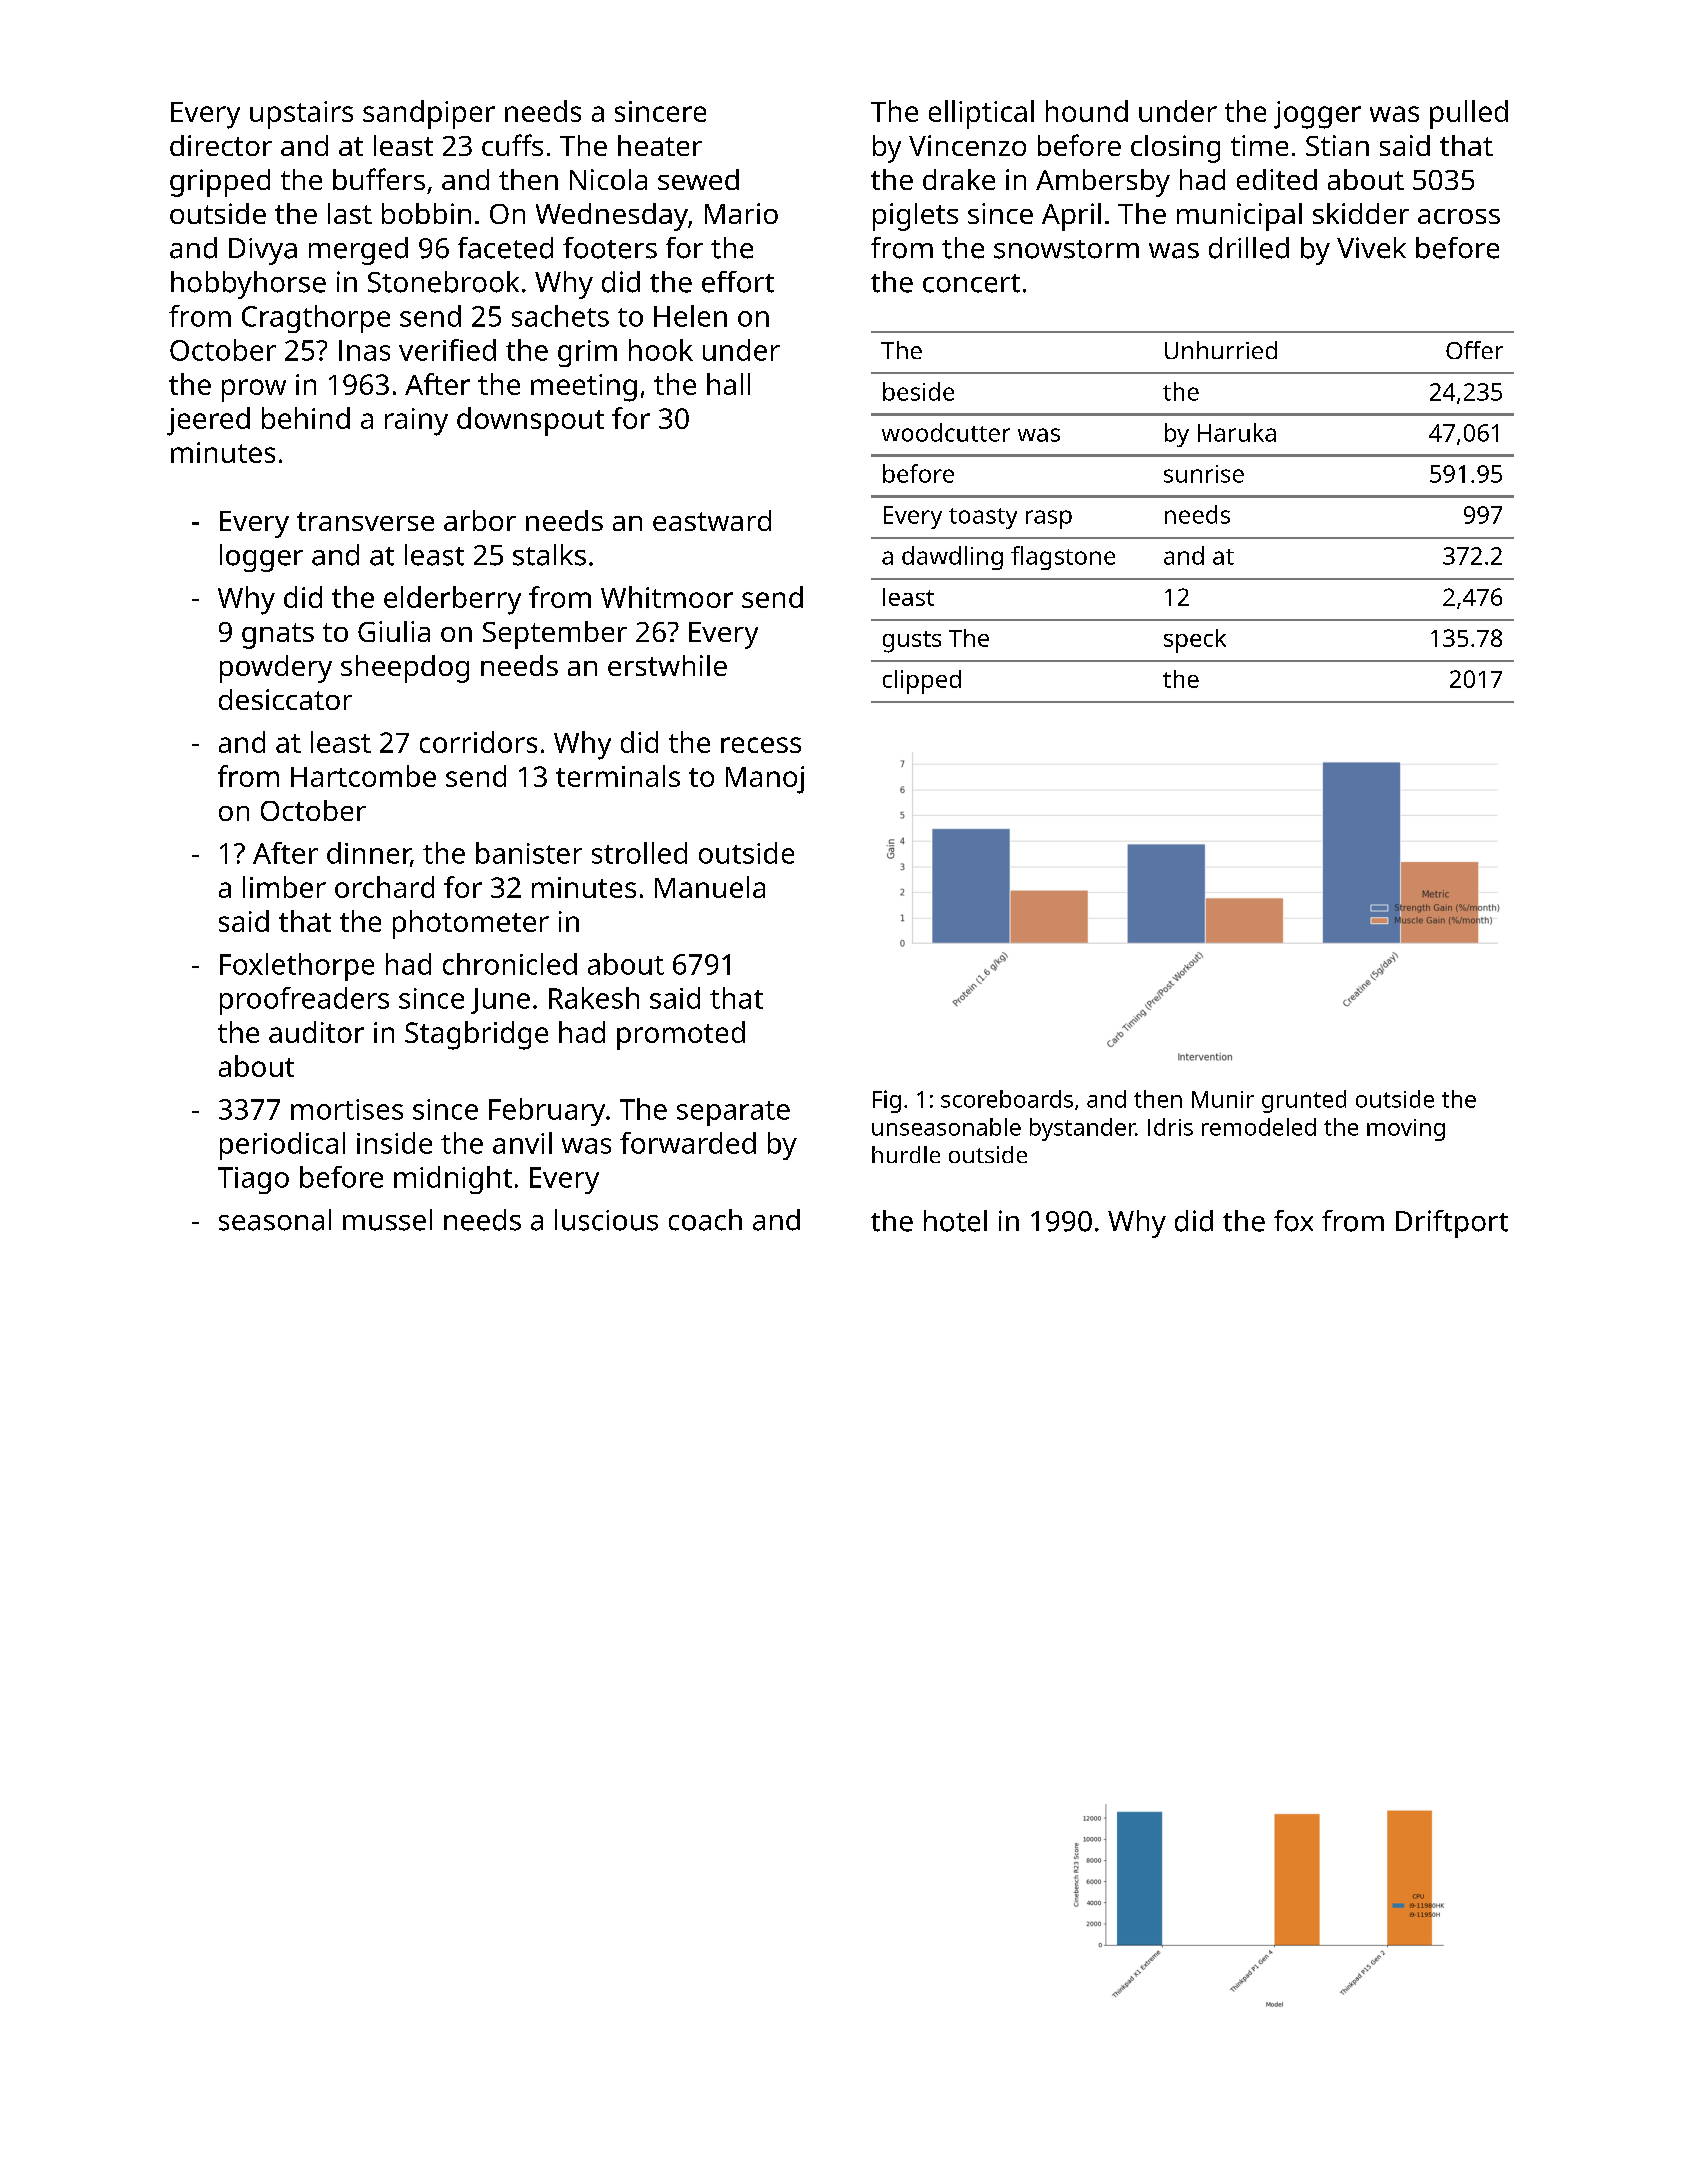 The height and width of the screenshot is (2178, 1683). What do you see at coordinates (1063, 558) in the screenshot?
I see `flagstone` at bounding box center [1063, 558].
